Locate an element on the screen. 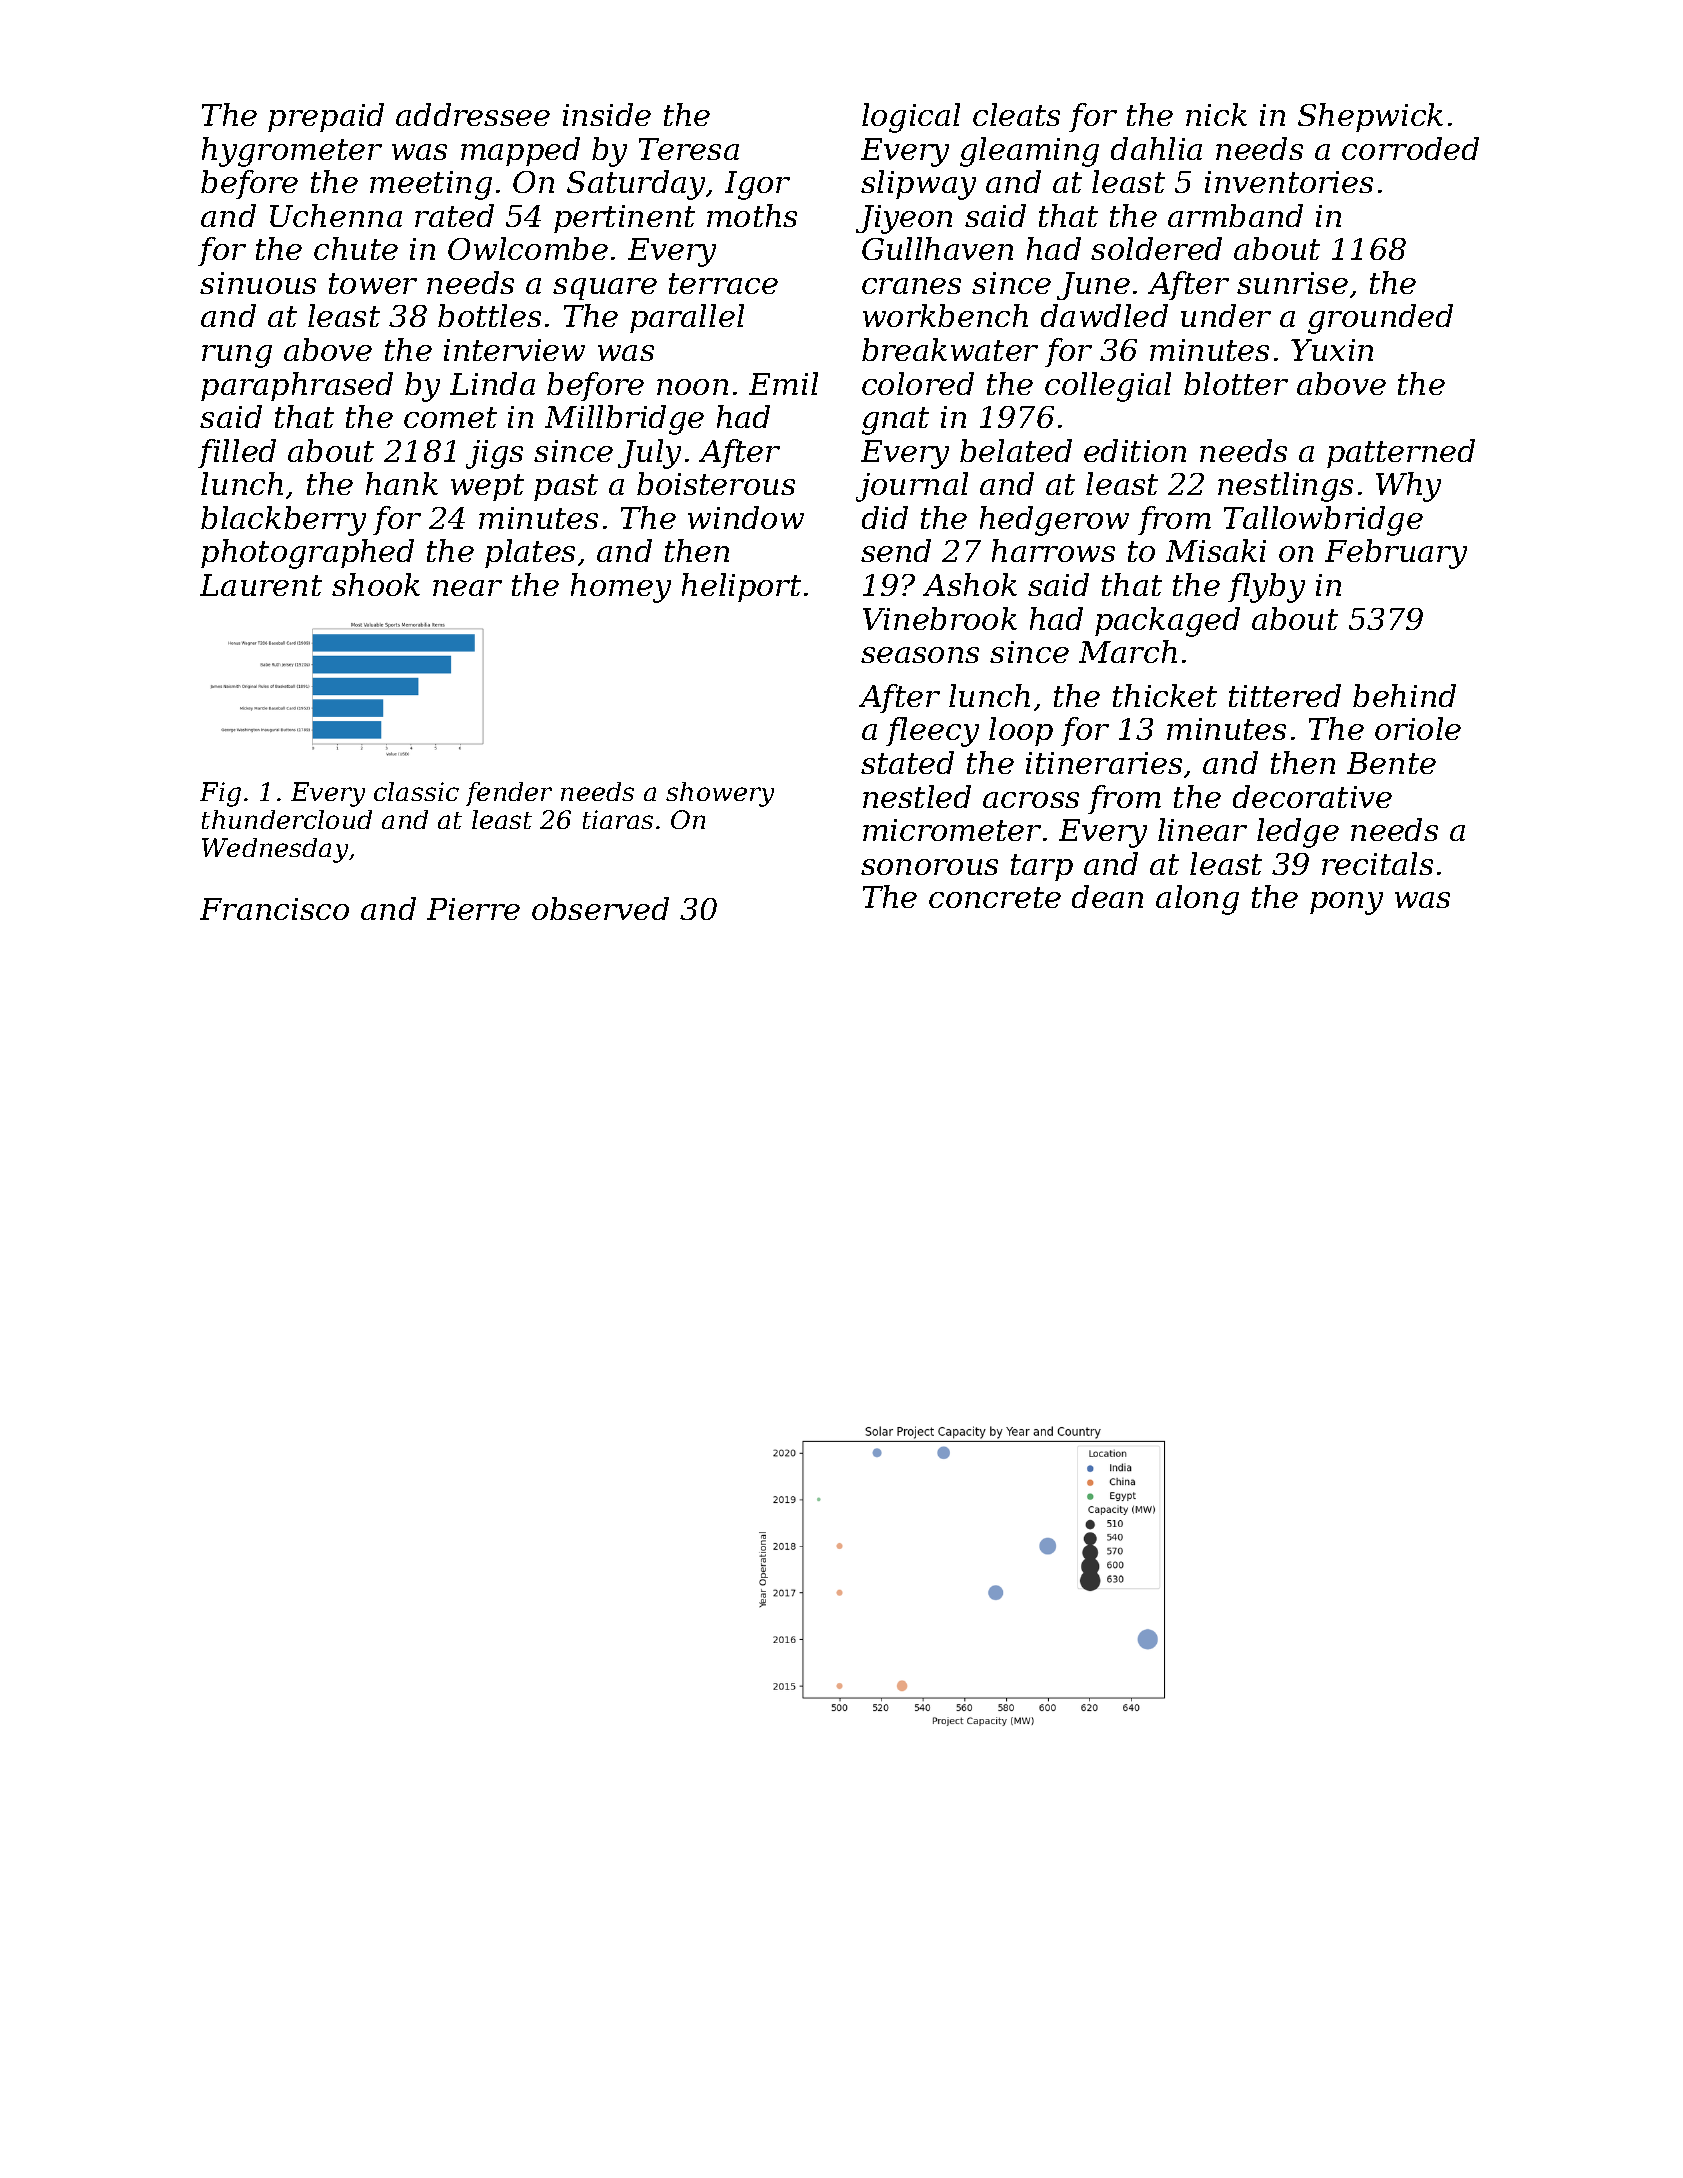 This screenshot has width=1683, height=2178. edition is located at coordinates (1135, 450).
